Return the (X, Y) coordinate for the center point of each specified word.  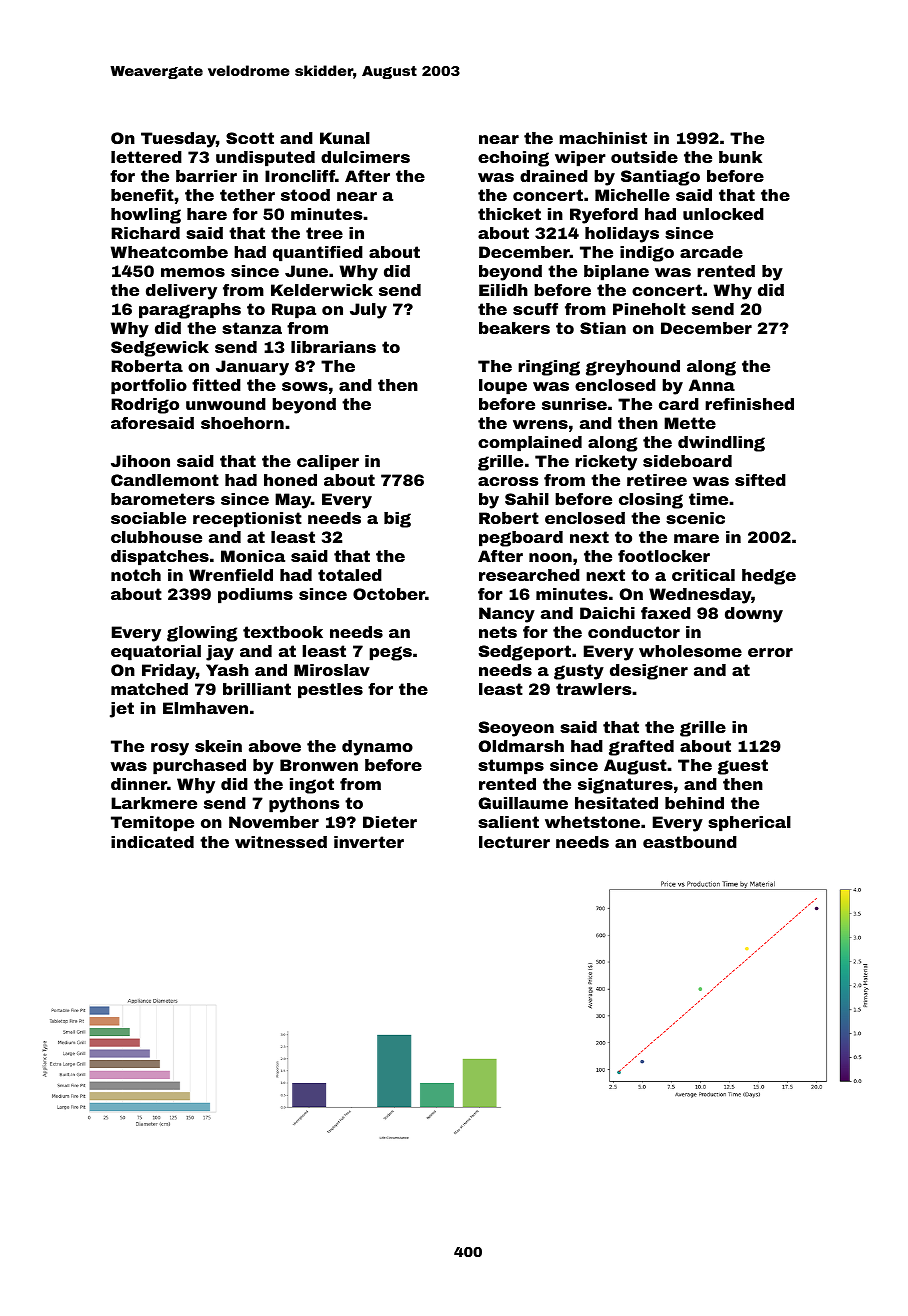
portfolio (149, 387)
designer (649, 672)
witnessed (281, 842)
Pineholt (649, 309)
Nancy (507, 615)
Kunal (345, 138)
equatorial (156, 653)
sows (305, 386)
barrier (206, 176)
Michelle (632, 195)
